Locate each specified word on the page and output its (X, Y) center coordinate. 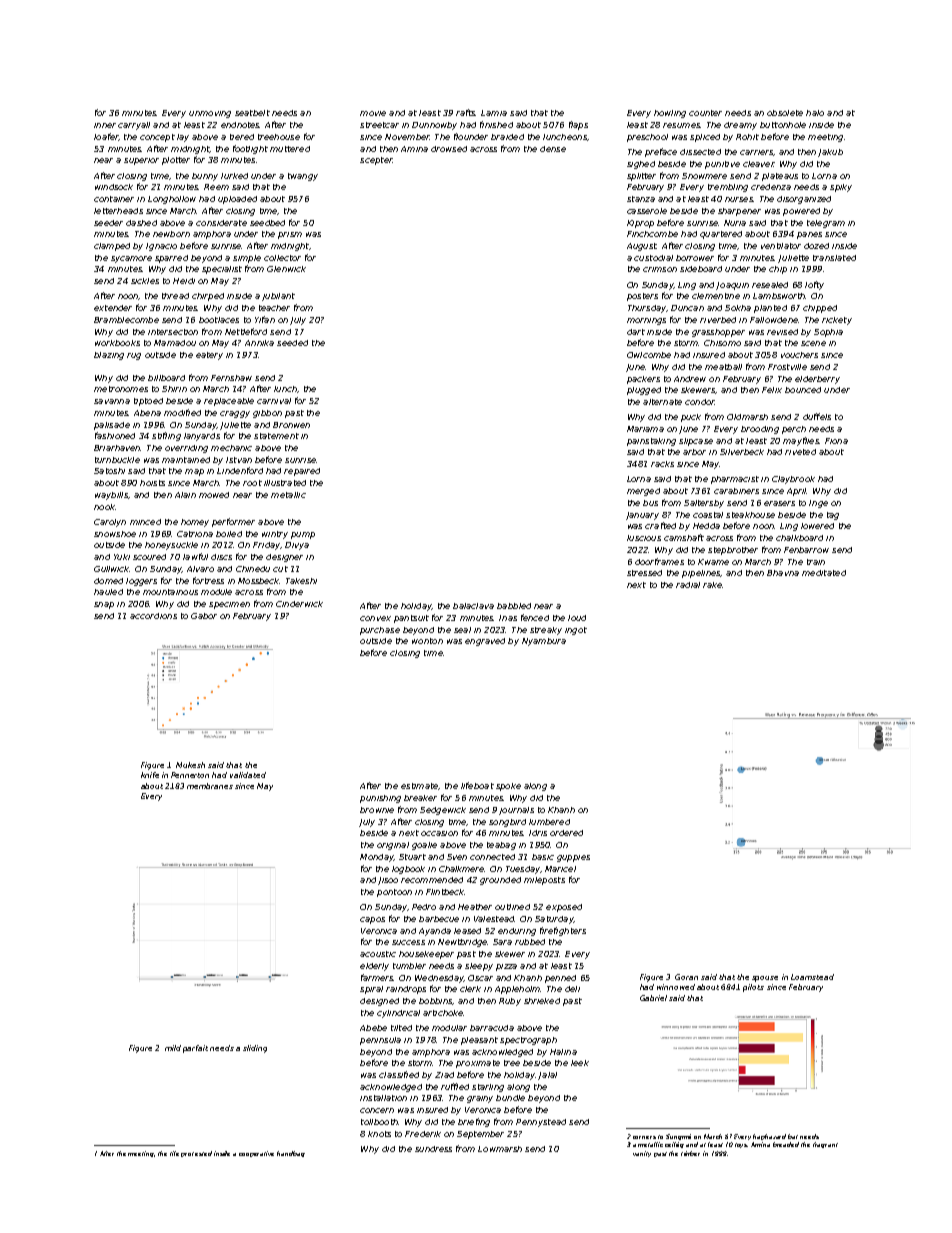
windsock (114, 187)
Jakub (830, 153)
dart (636, 332)
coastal (708, 515)
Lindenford (240, 470)
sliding (255, 1049)
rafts (466, 112)
